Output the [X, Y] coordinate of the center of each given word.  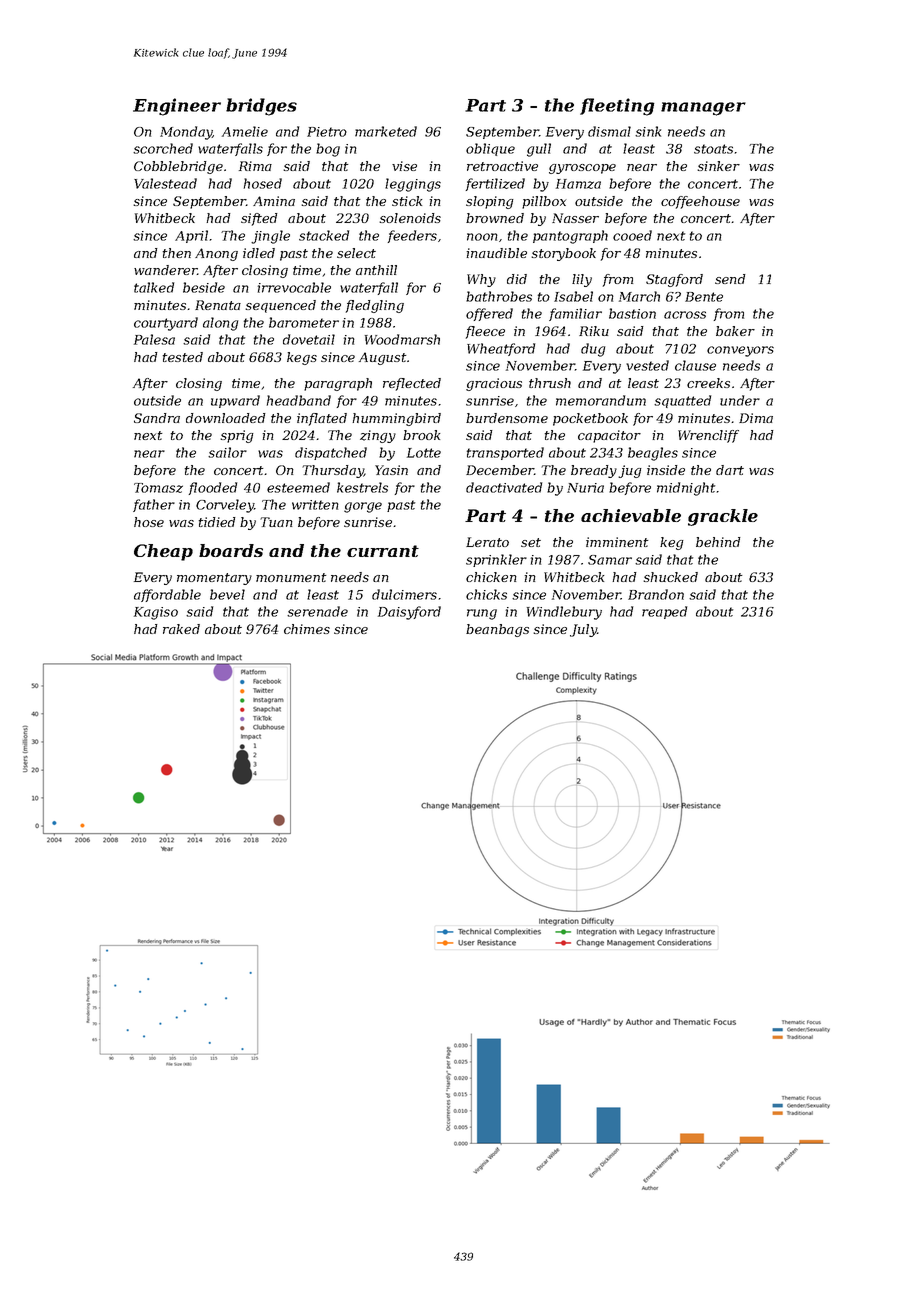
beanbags [497, 630]
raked [181, 629]
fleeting [617, 107]
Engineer [177, 107]
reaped [664, 612]
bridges [261, 107]
